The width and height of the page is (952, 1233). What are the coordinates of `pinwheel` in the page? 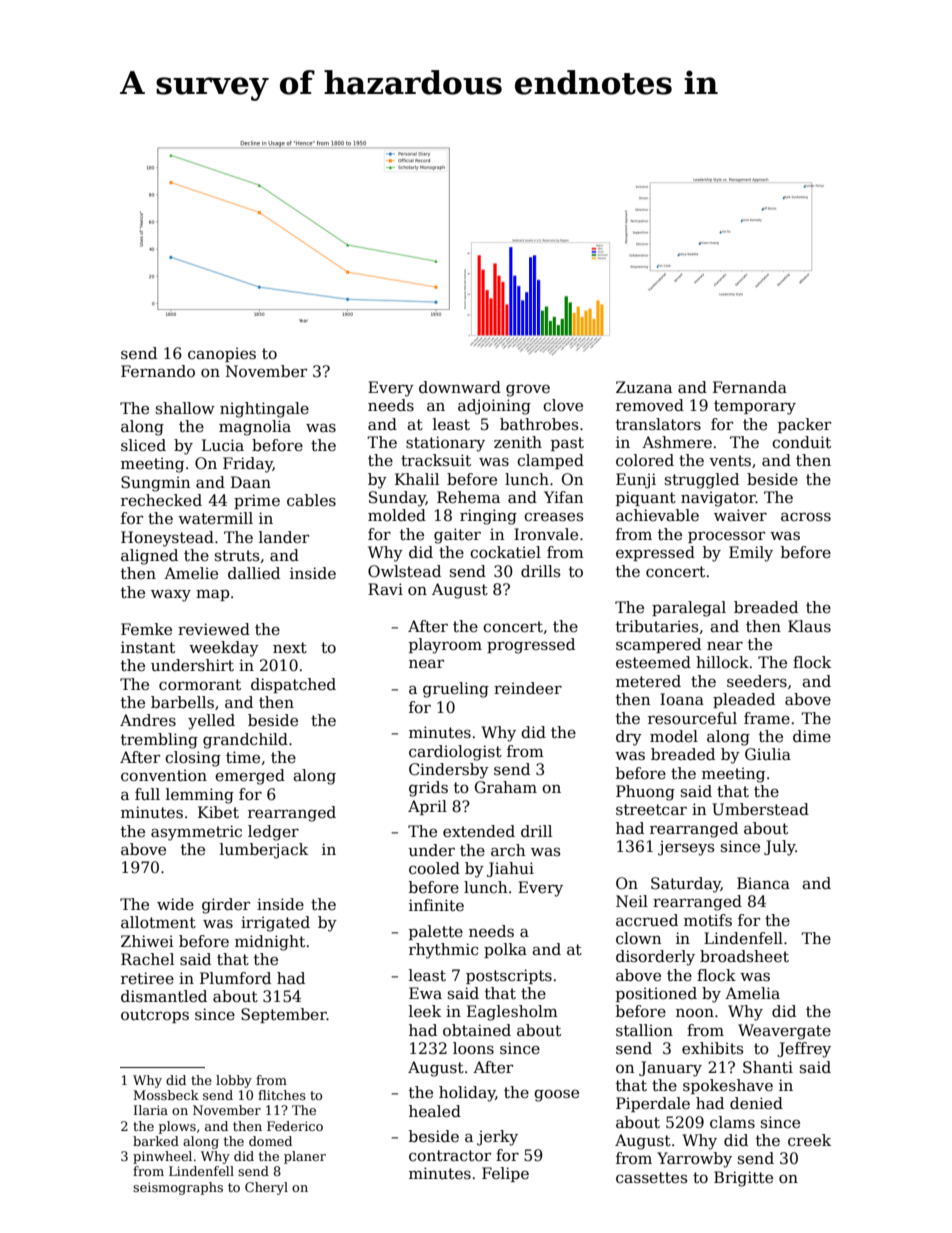 It's located at (162, 1157).
